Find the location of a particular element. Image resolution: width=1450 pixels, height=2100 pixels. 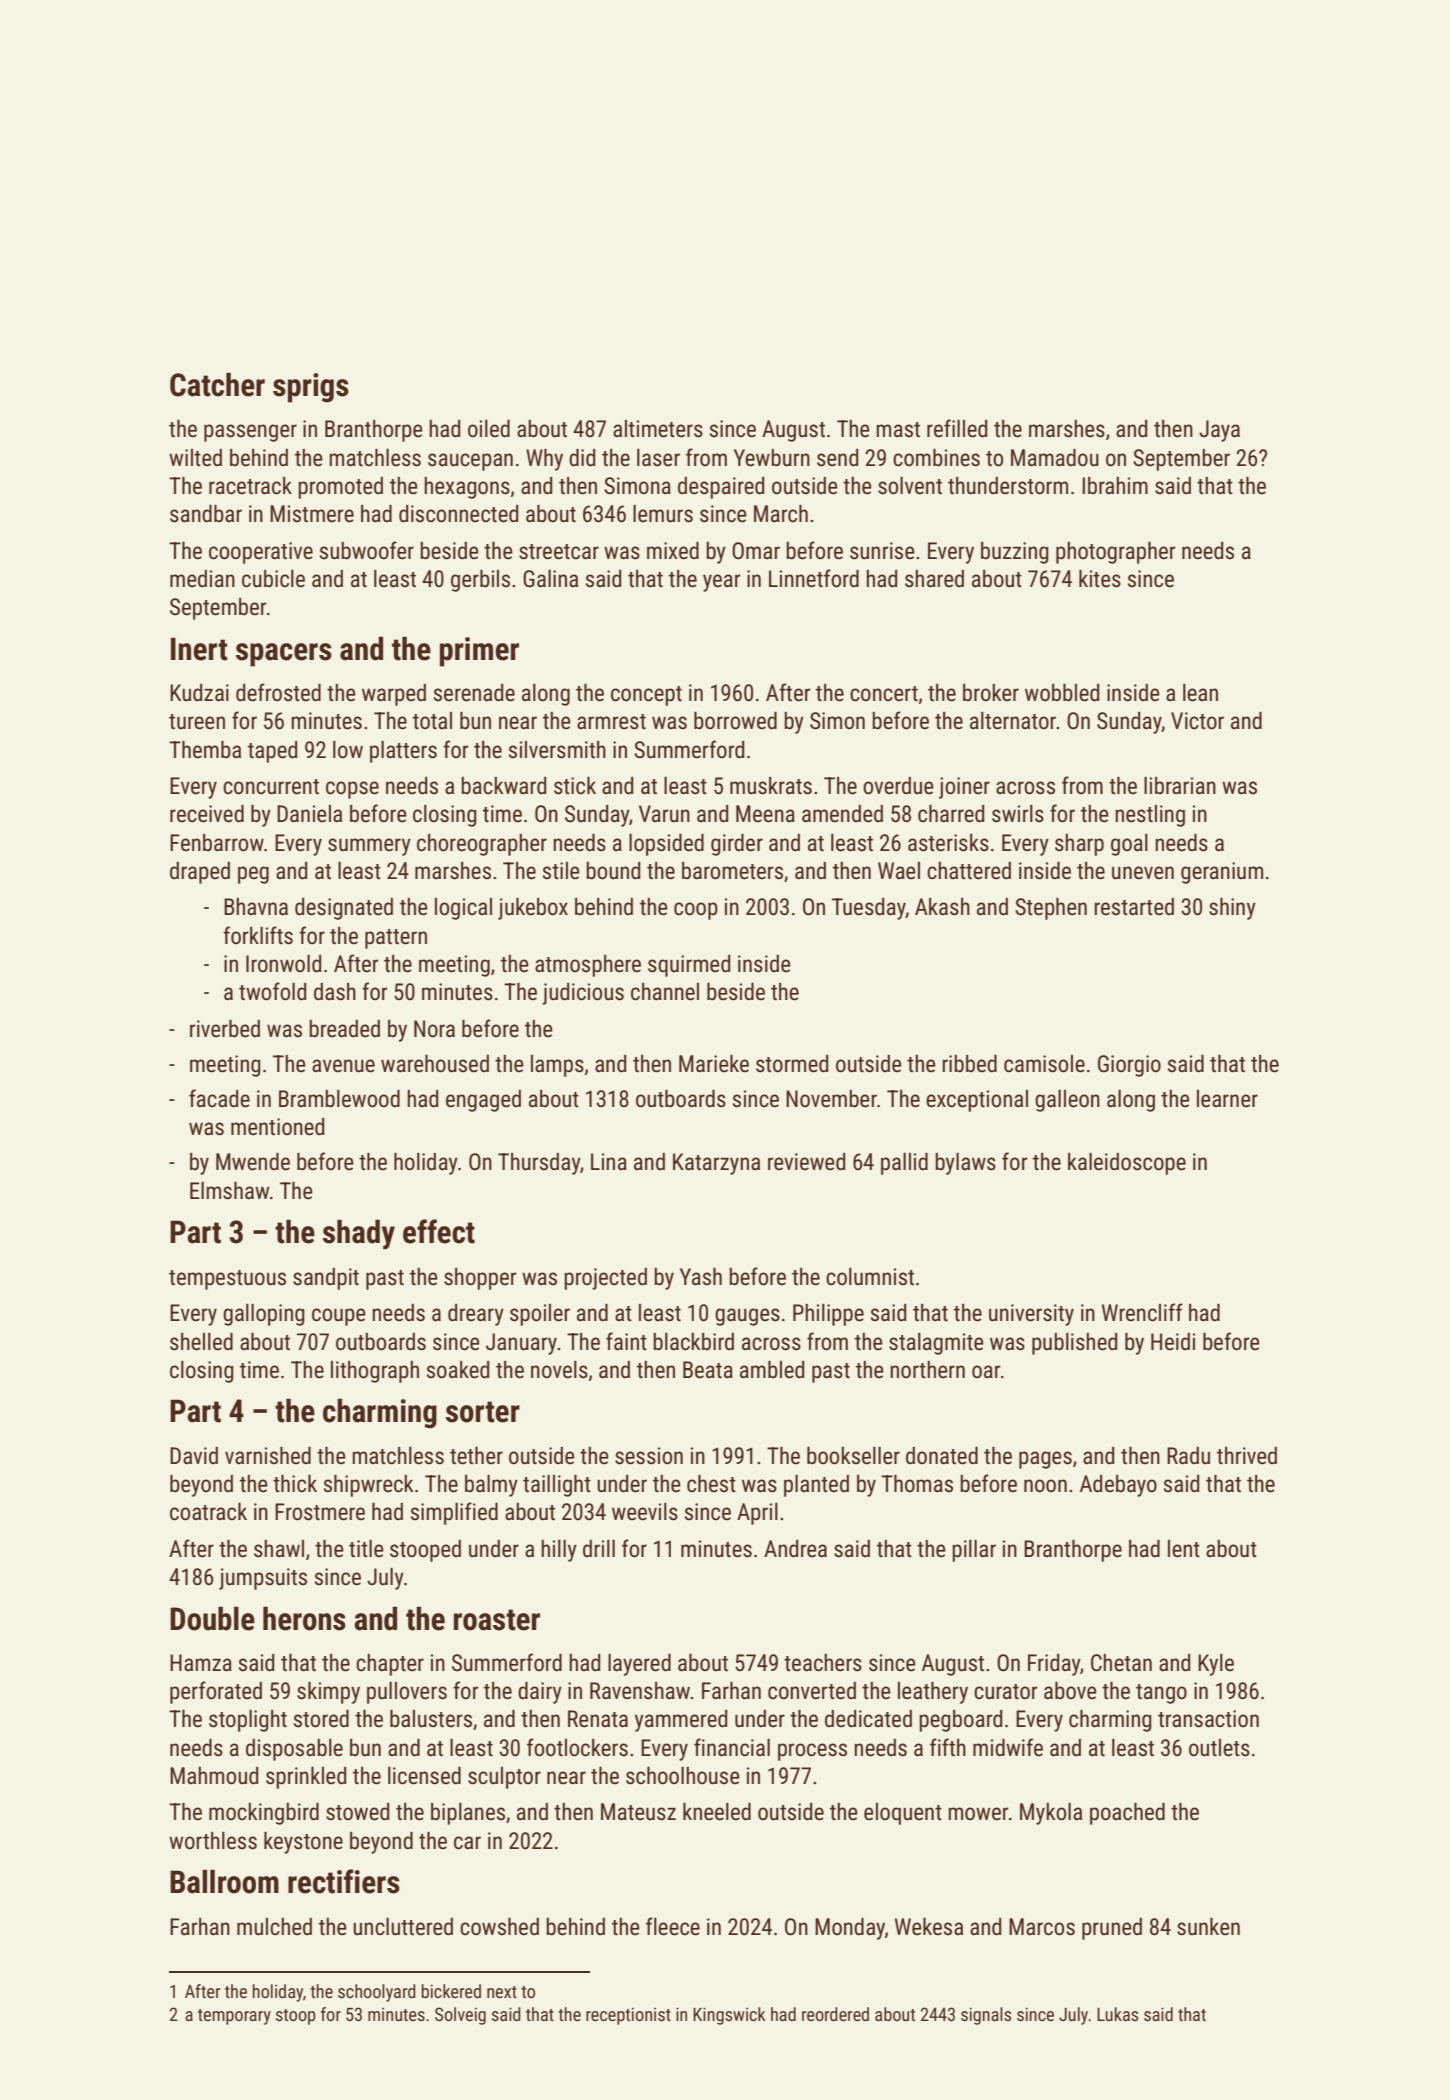

oiled is located at coordinates (489, 429).
